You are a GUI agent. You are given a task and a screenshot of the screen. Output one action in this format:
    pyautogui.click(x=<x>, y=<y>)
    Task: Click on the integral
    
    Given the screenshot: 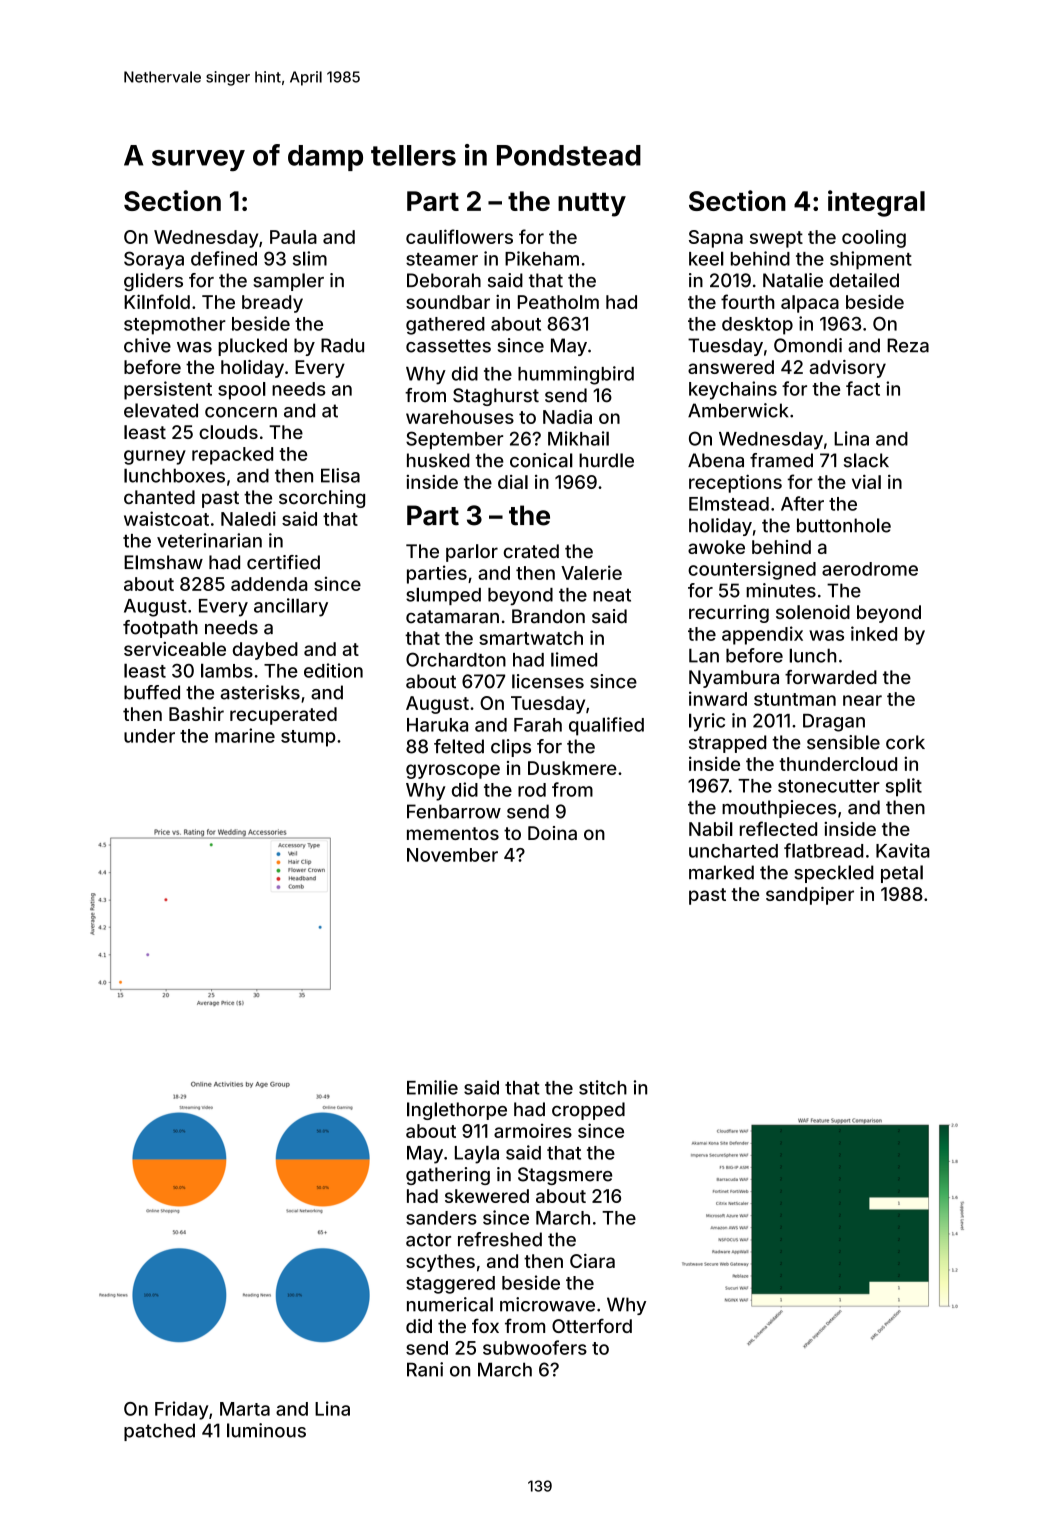 What is the action you would take?
    pyautogui.click(x=876, y=203)
